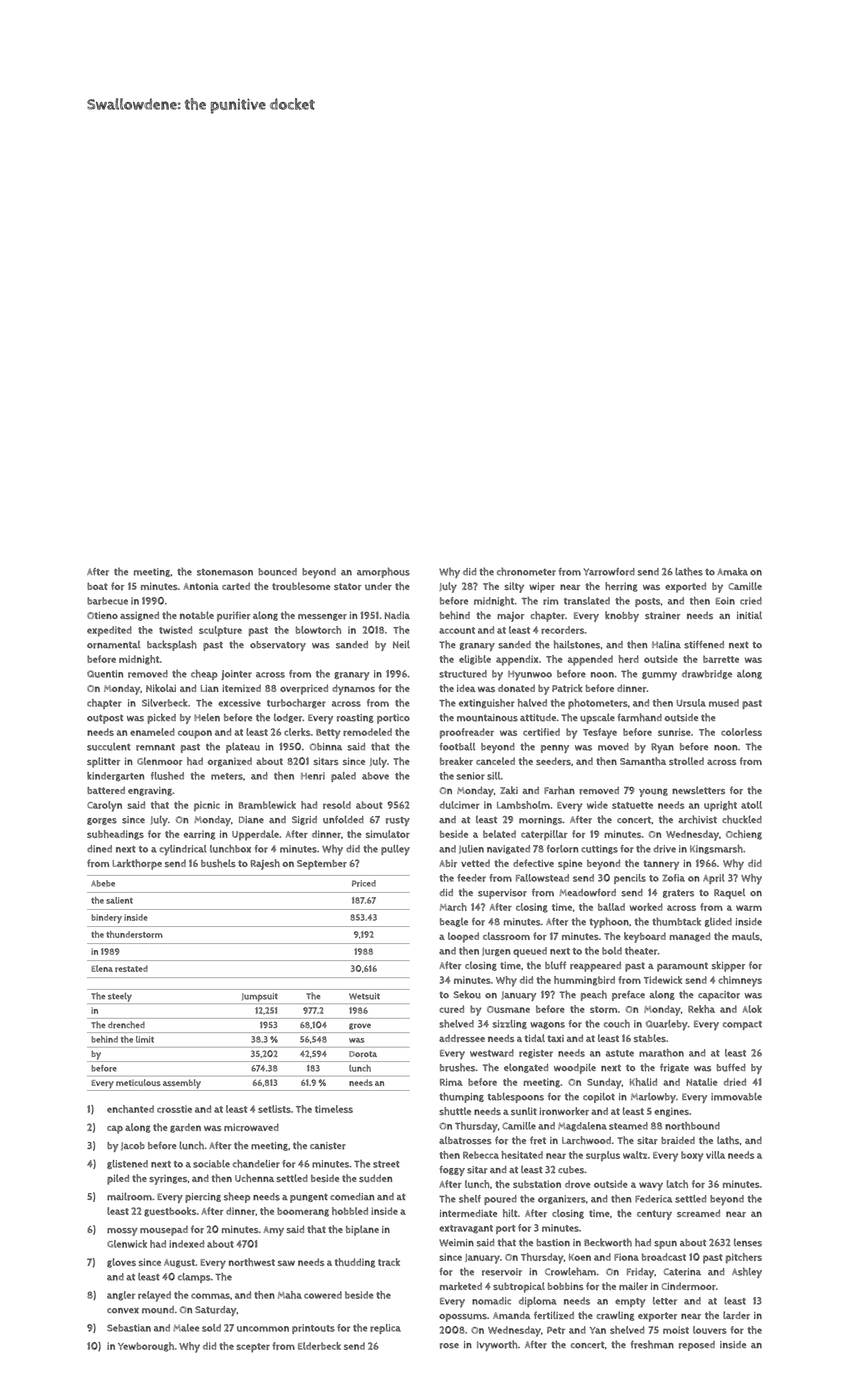 This document has width=849, height=1400. What do you see at coordinates (661, 1053) in the document?
I see `marathon` at bounding box center [661, 1053].
